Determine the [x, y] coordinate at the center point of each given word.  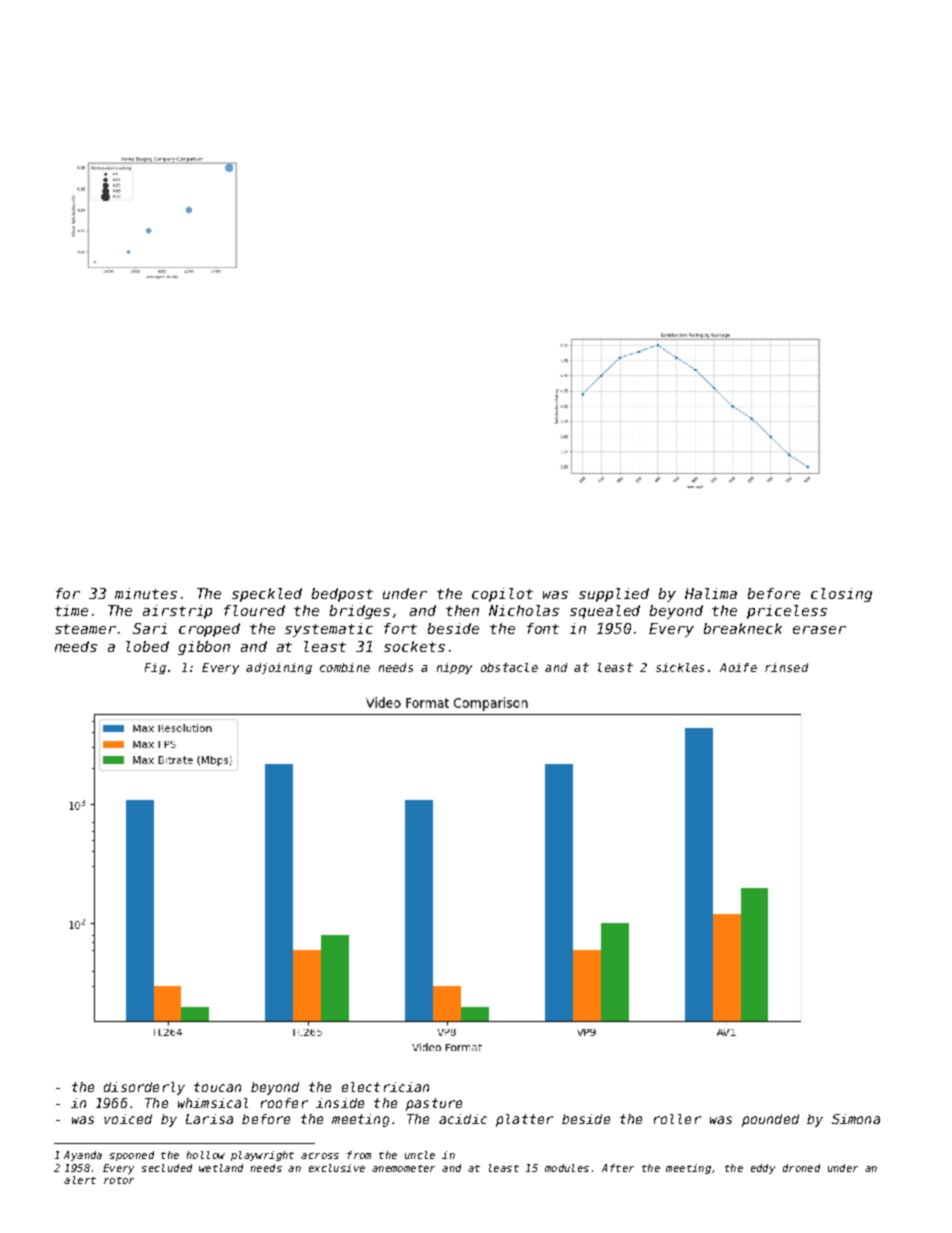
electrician [385, 1087]
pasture [434, 1104]
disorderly [144, 1088]
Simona [856, 1119]
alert [80, 1180]
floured [254, 610]
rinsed [786, 667]
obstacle [509, 667]
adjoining [279, 668]
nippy [454, 668]
